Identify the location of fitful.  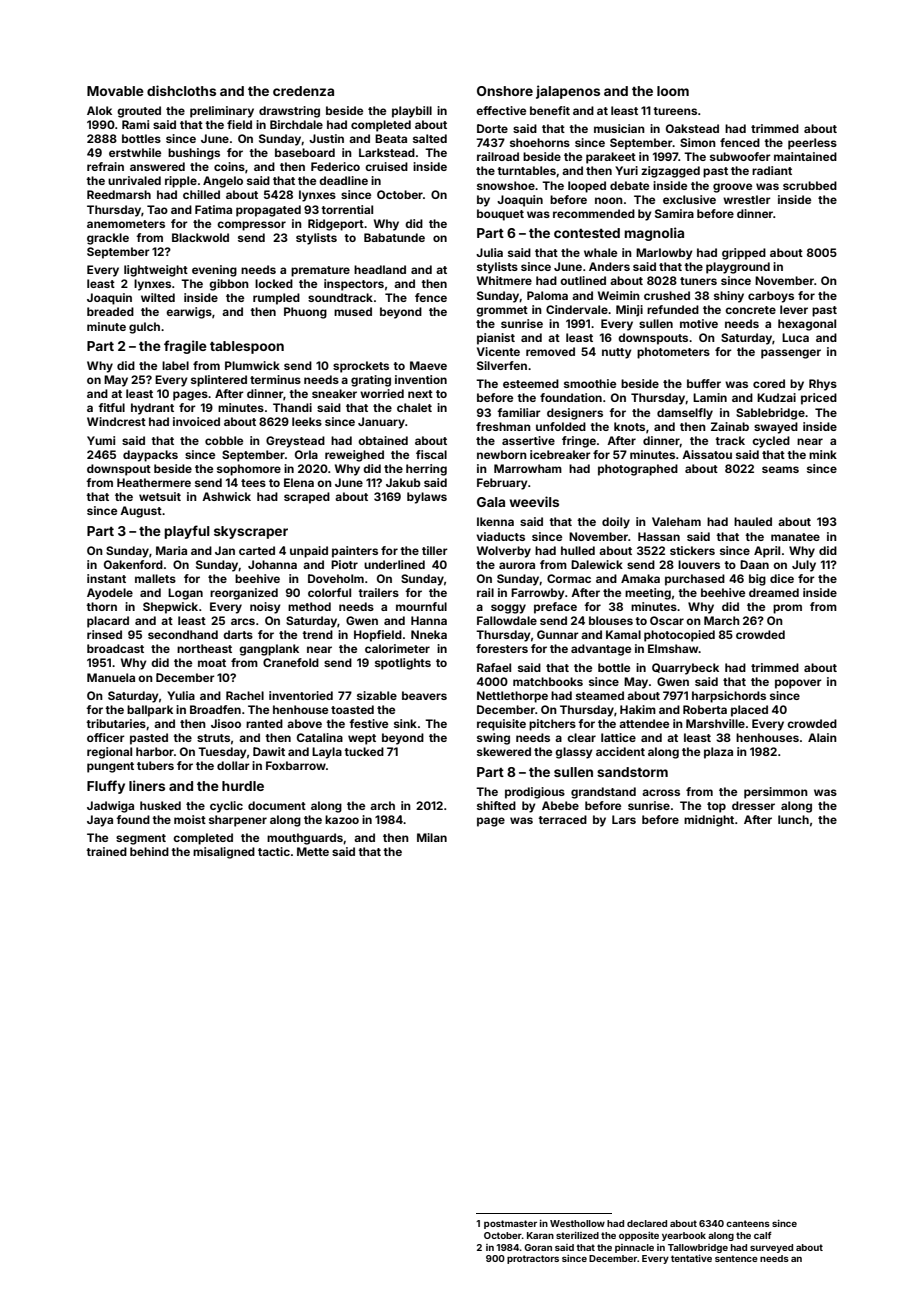
(111, 407).
